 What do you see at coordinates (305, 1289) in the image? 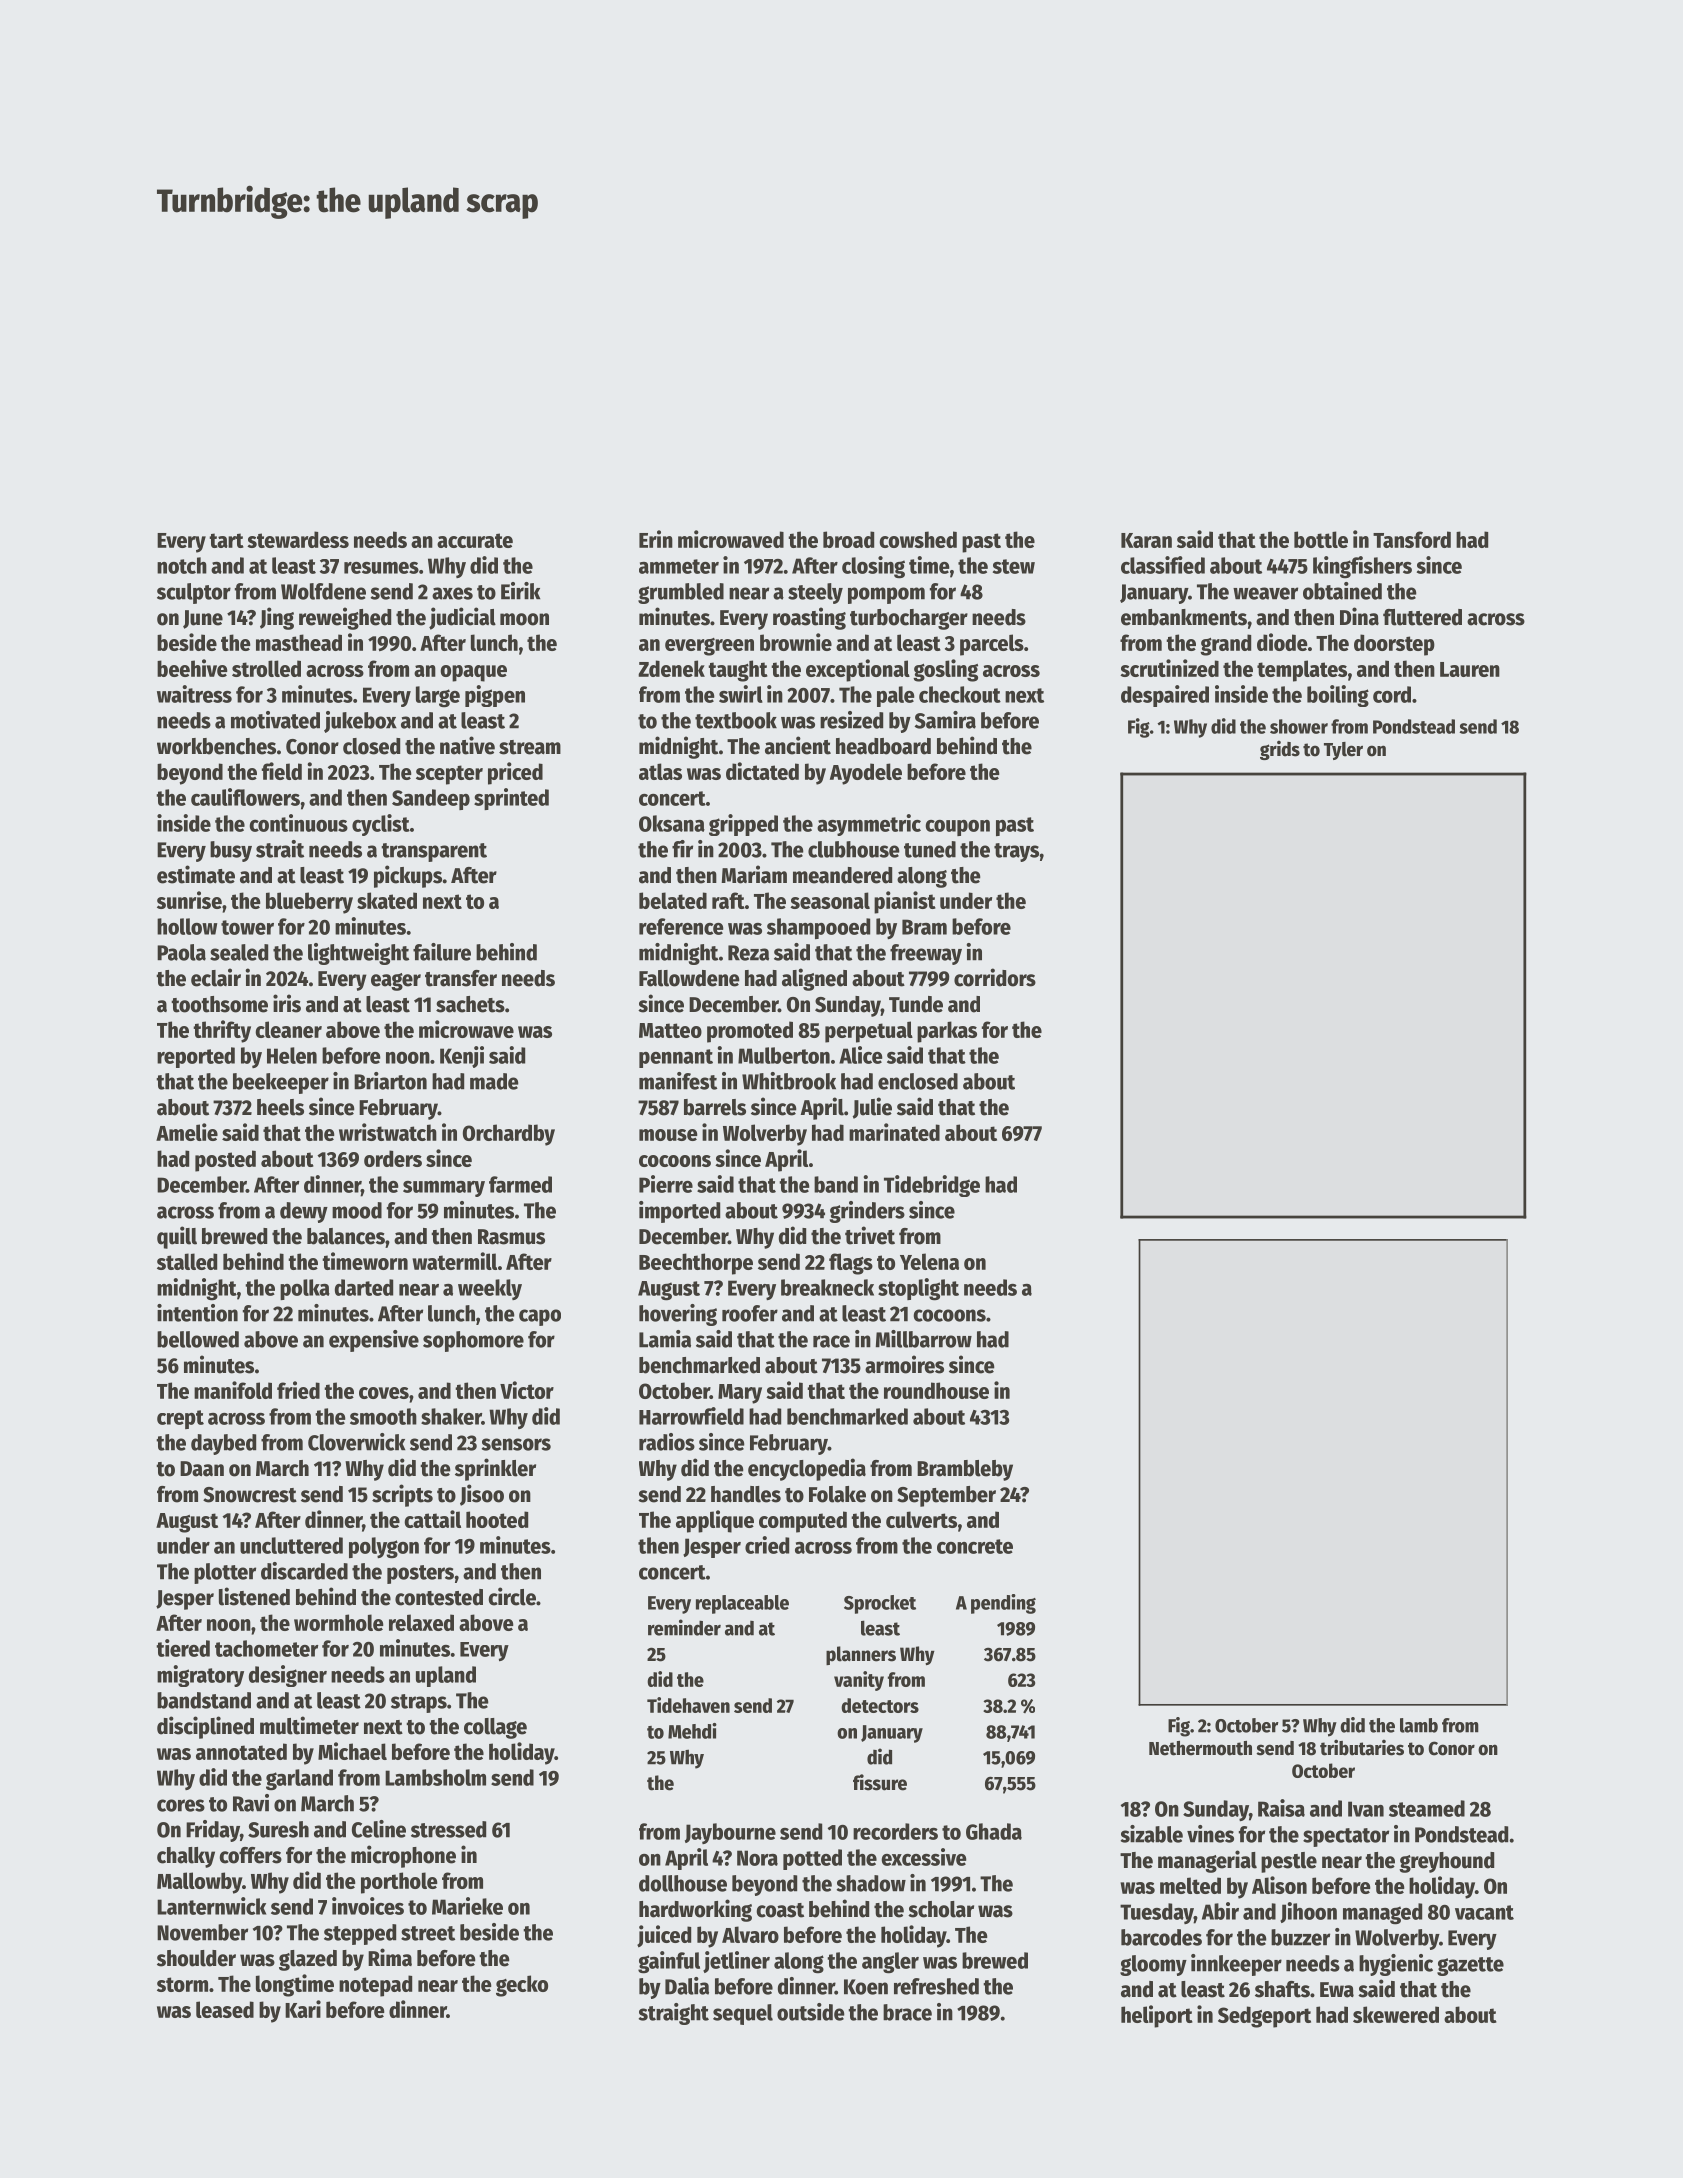
I see `polka` at bounding box center [305, 1289].
